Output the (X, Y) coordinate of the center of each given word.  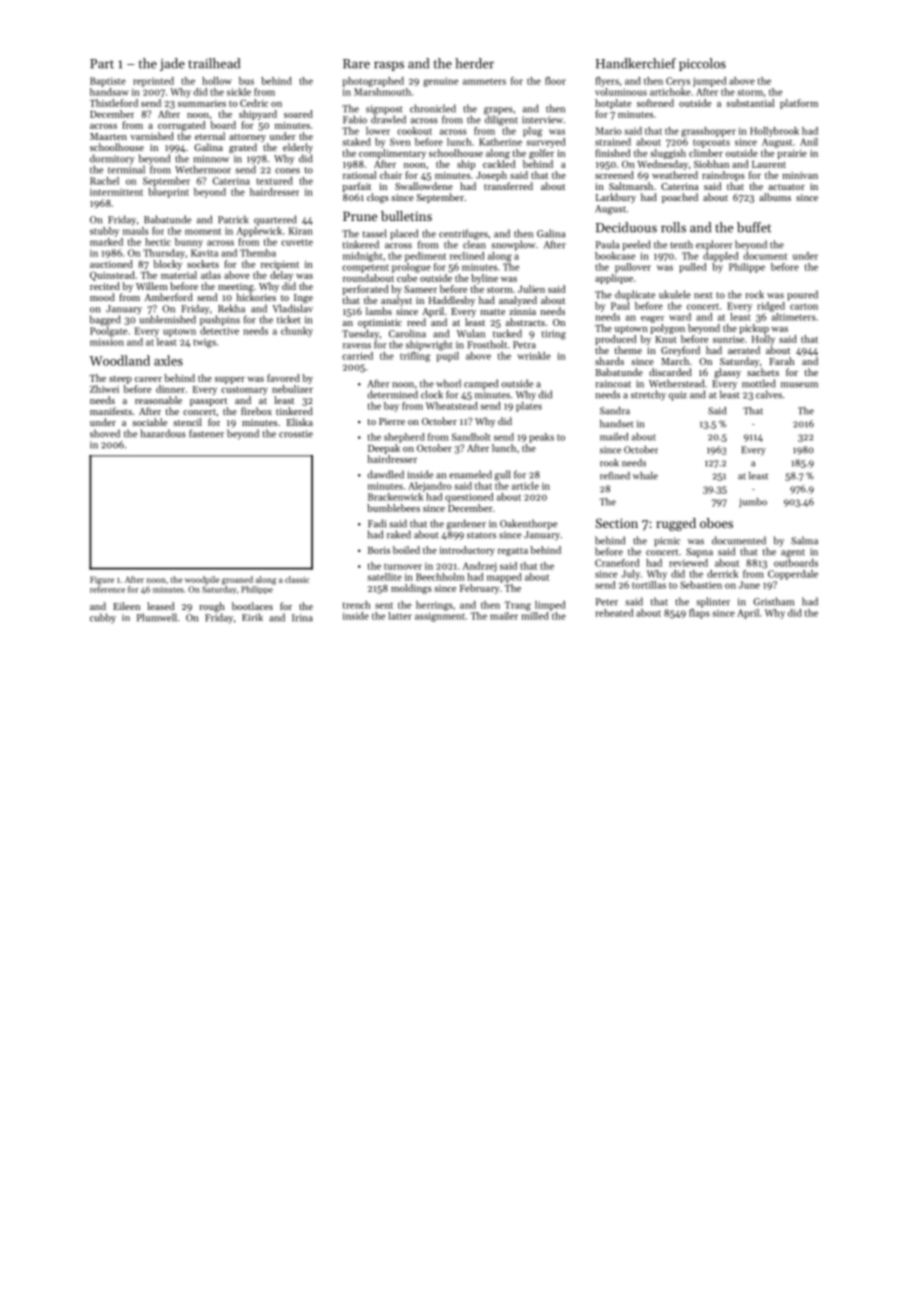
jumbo (753, 503)
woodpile (202, 580)
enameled (470, 474)
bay (391, 407)
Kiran (301, 231)
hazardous (163, 433)
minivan (800, 175)
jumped (709, 82)
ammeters (484, 81)
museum (799, 385)
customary (244, 391)
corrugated (181, 126)
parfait (356, 187)
